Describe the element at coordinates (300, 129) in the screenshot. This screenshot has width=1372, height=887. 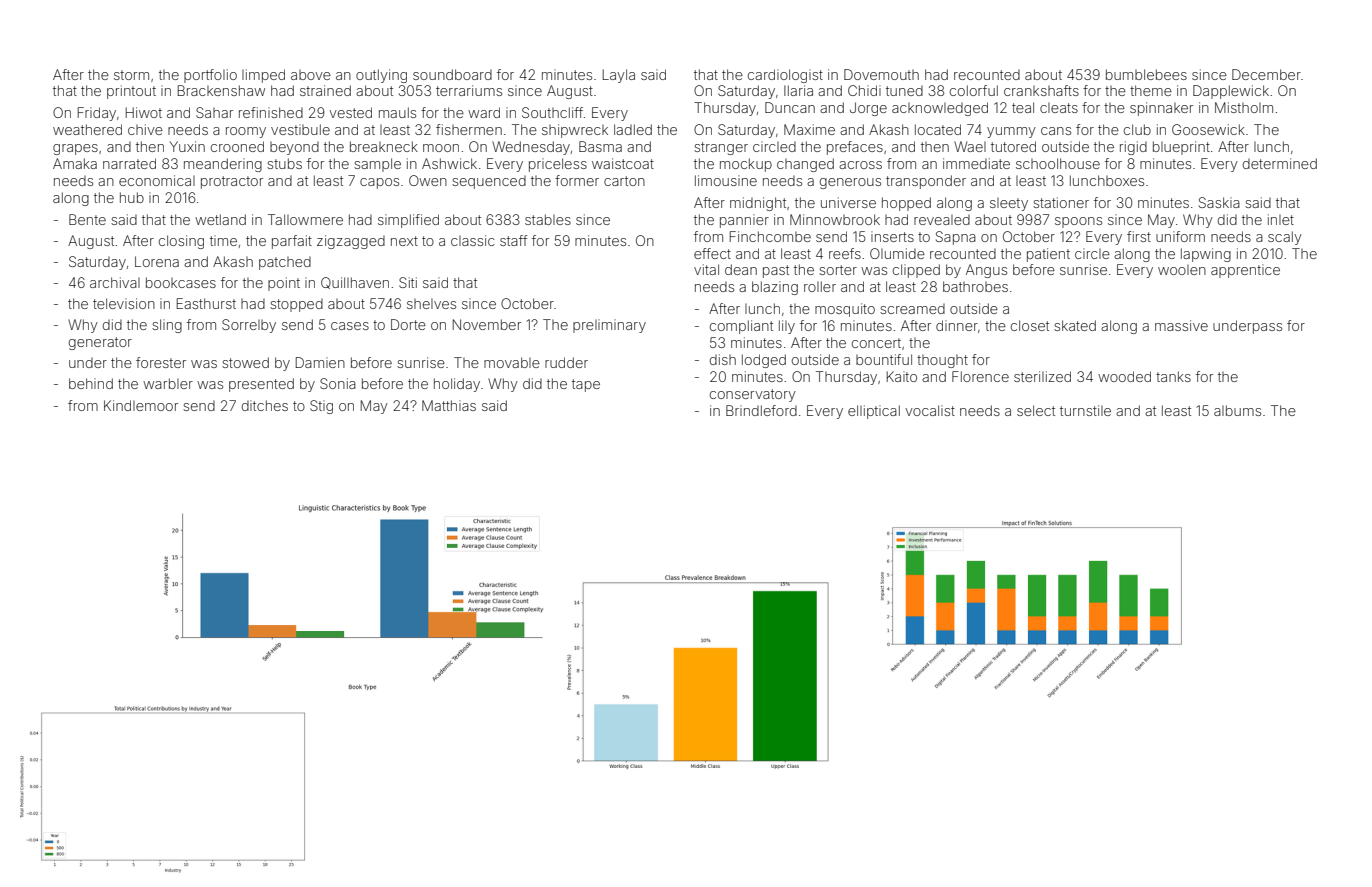
I see `vestibule` at that location.
